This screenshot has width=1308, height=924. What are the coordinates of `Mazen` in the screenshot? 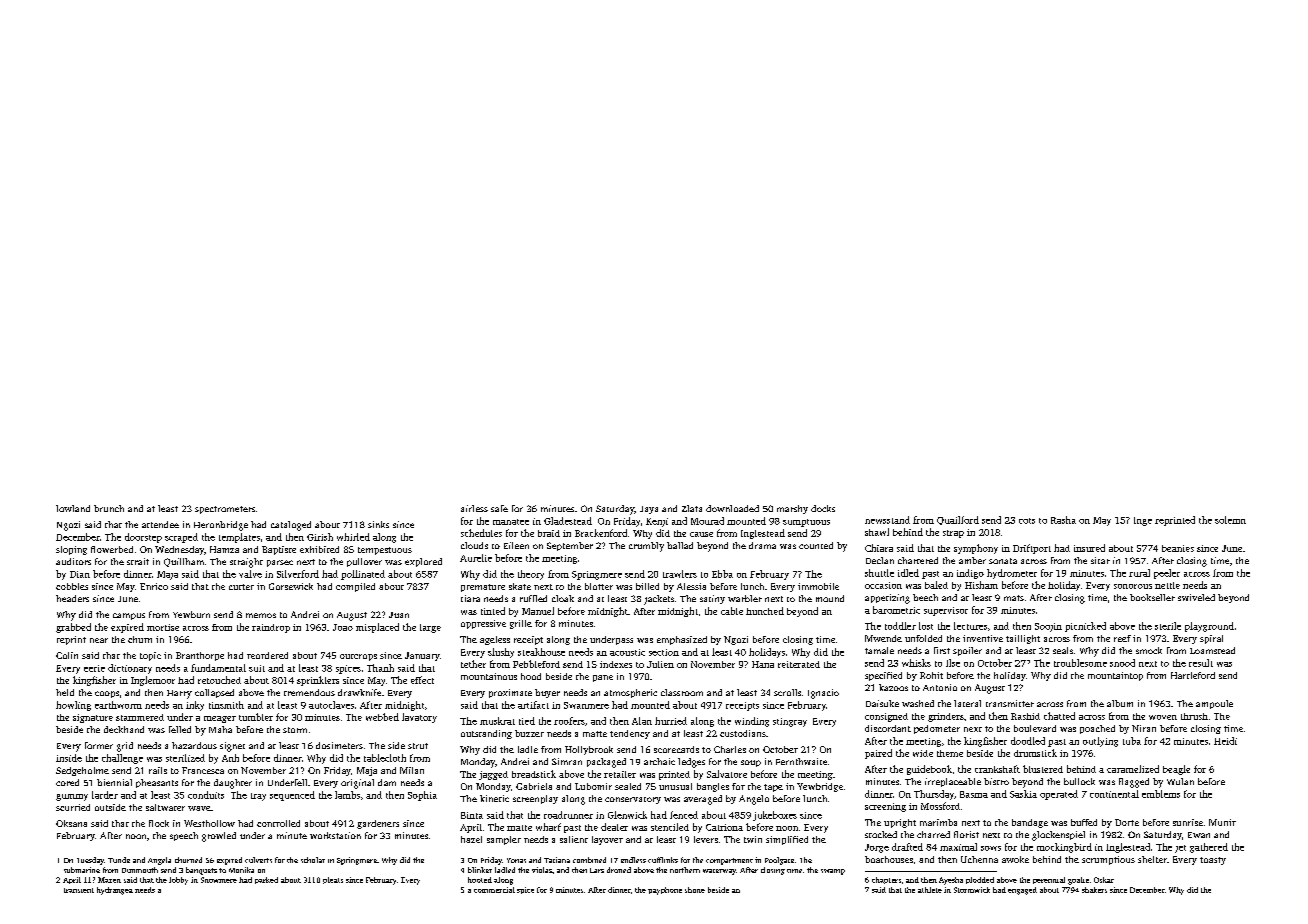 It's located at (109, 880).
